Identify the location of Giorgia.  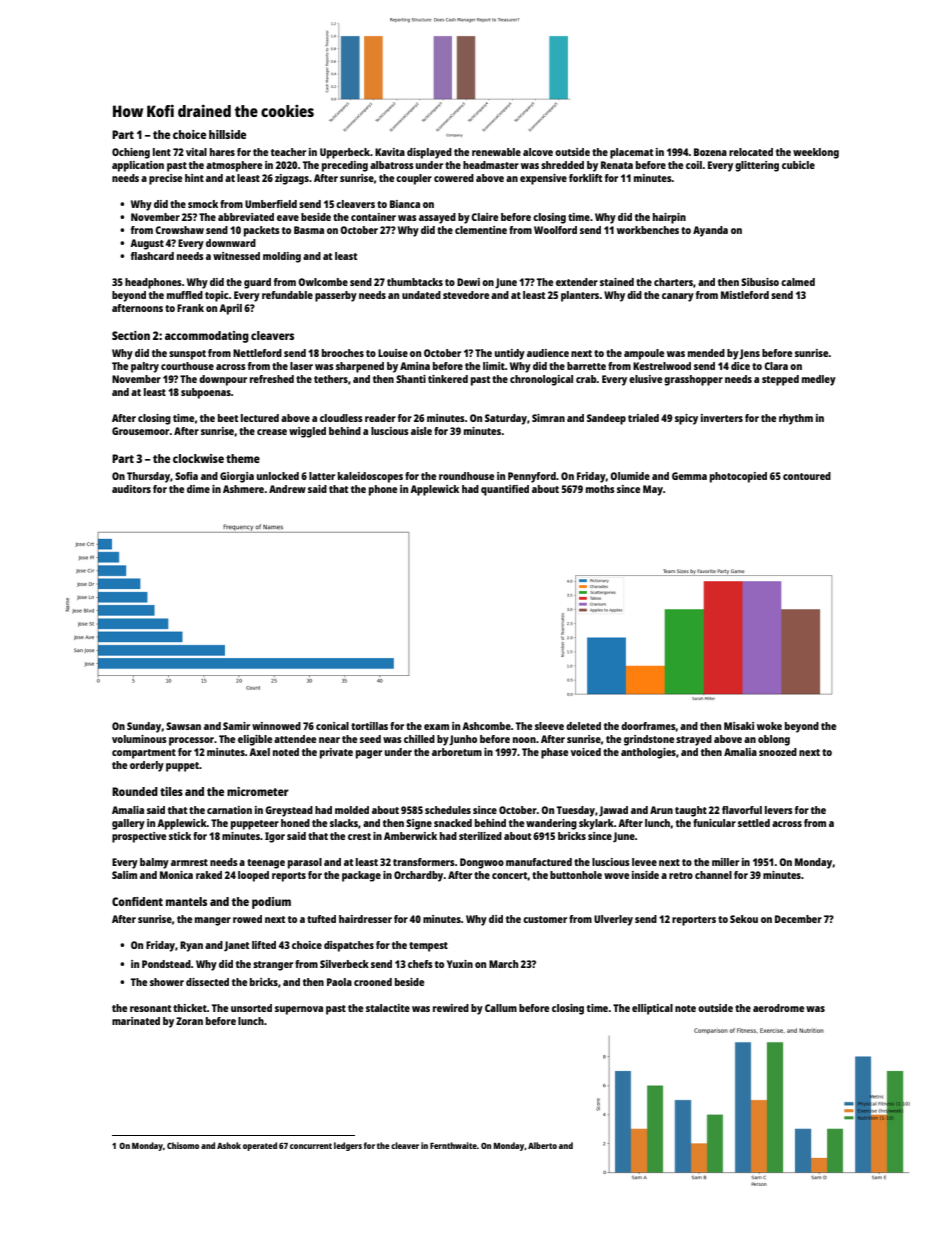
(237, 477).
